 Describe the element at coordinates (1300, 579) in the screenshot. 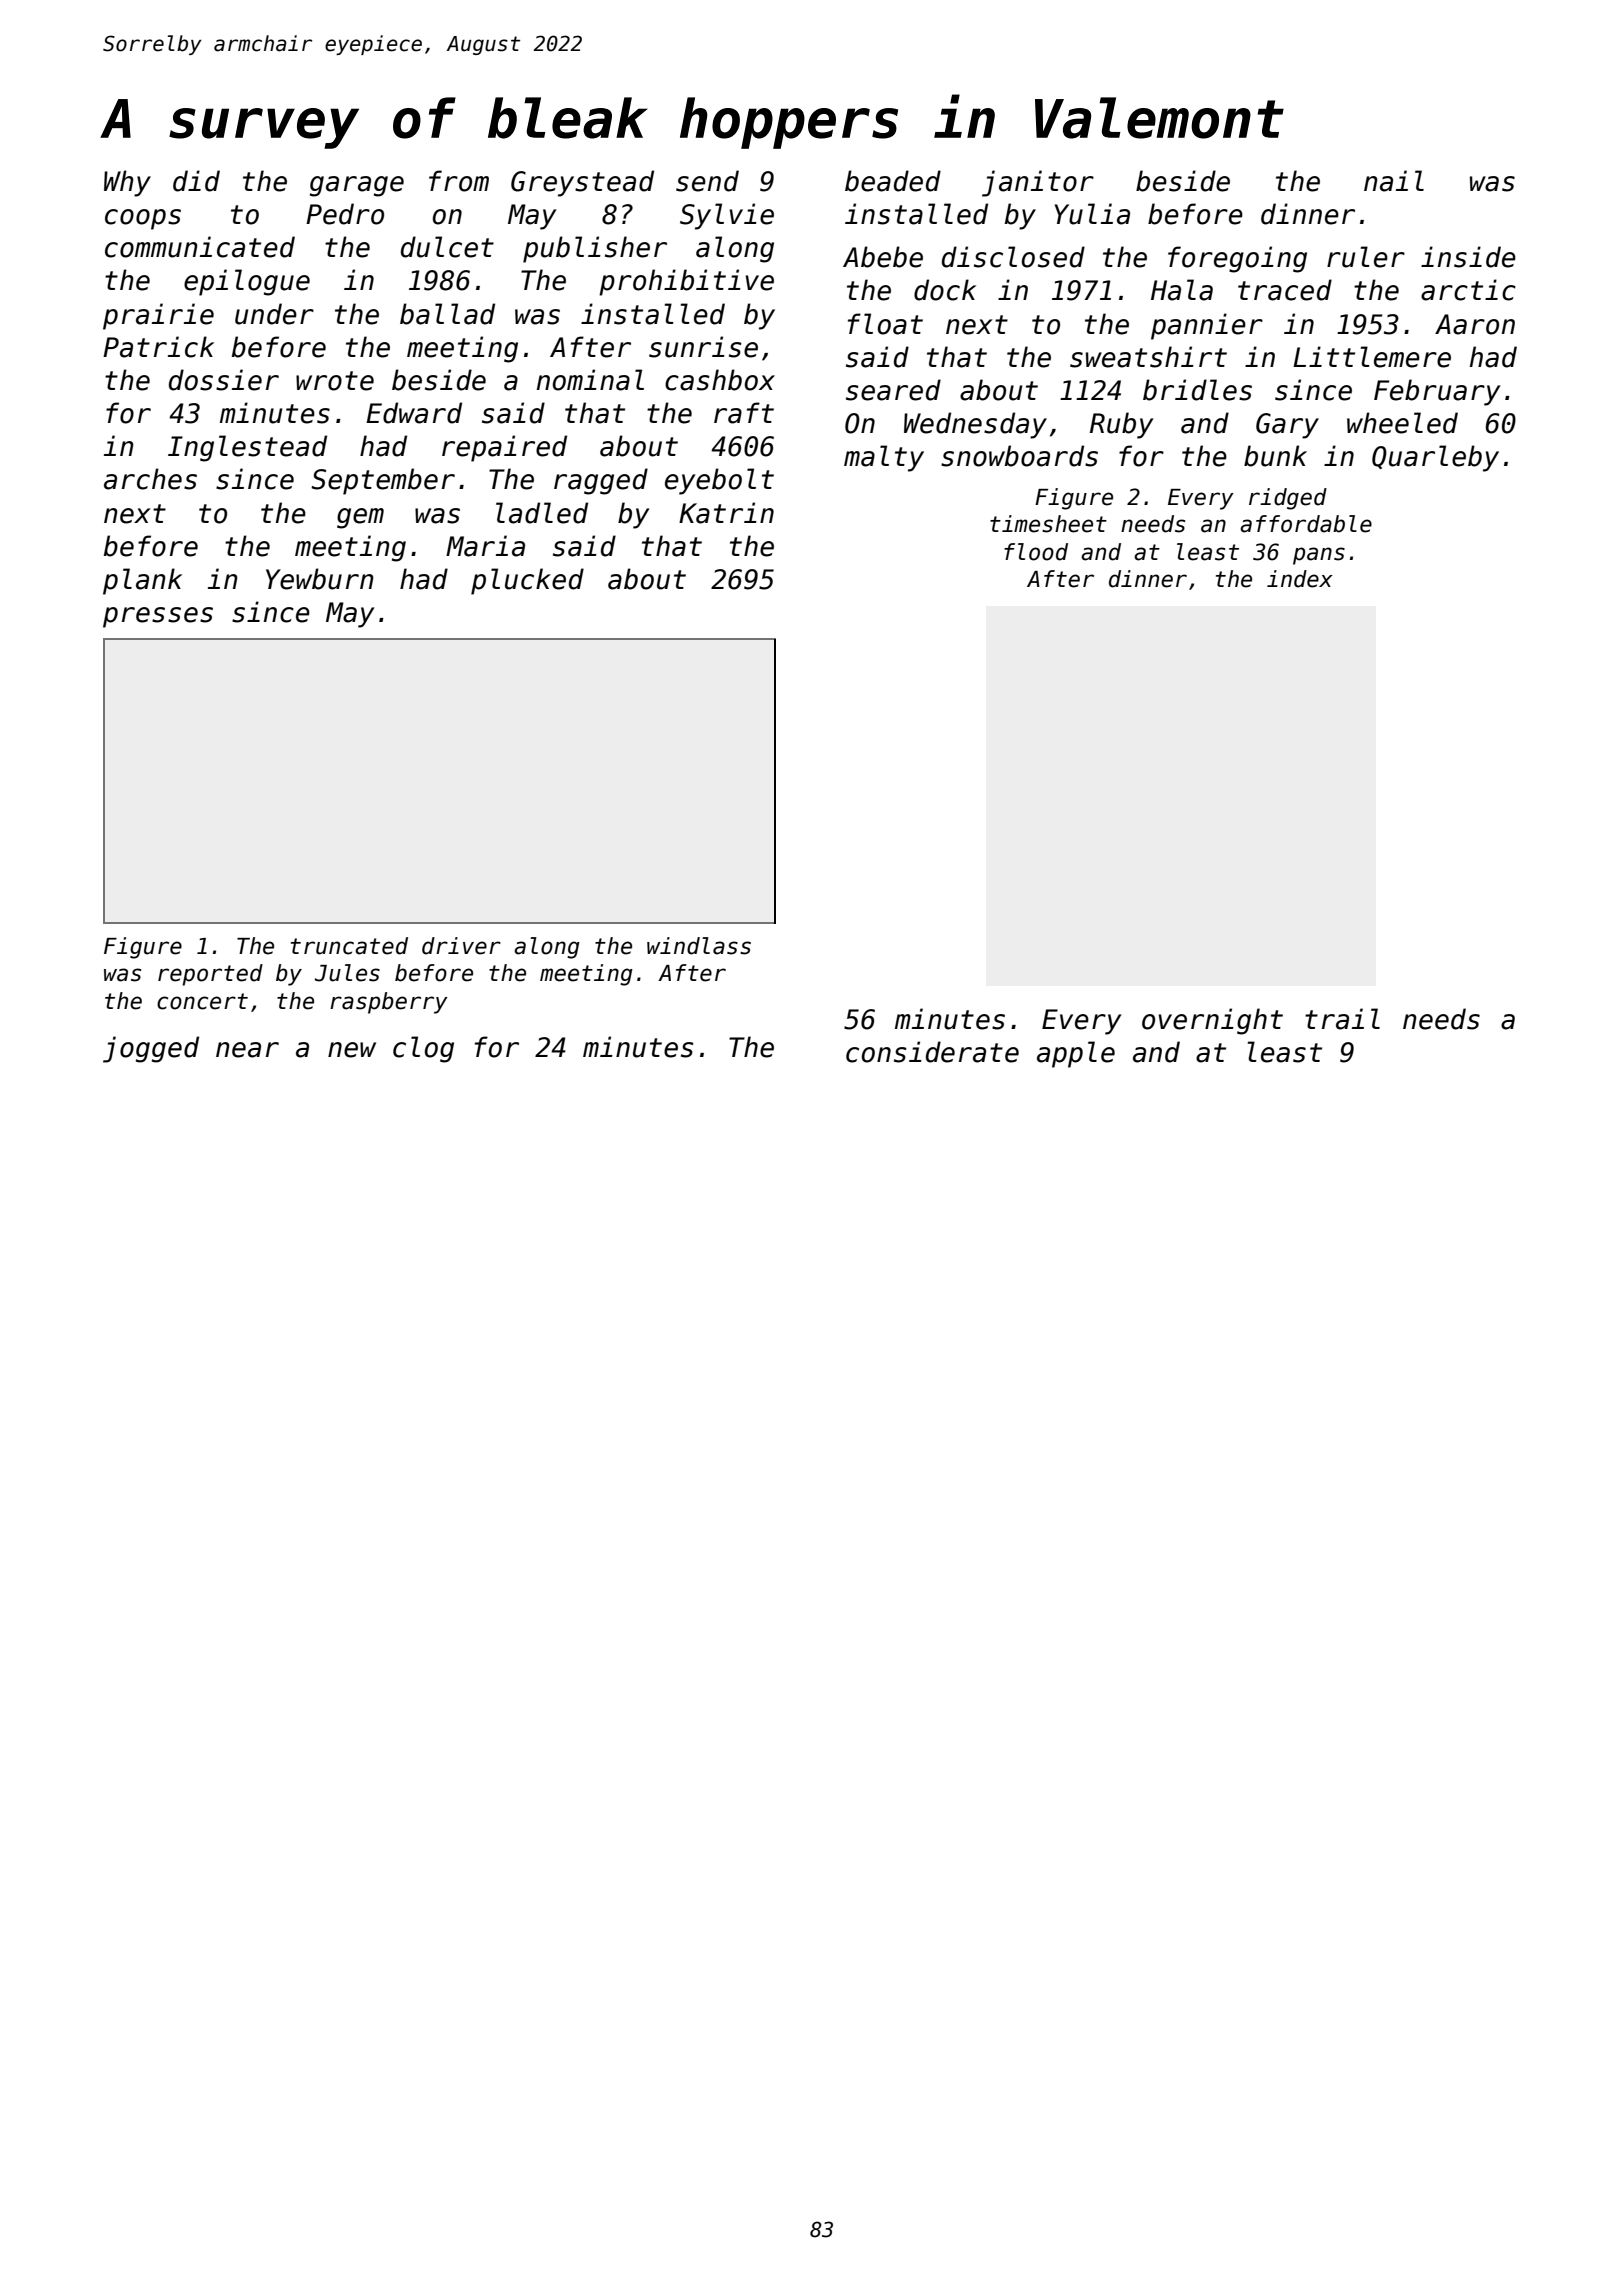

I see `index` at that location.
